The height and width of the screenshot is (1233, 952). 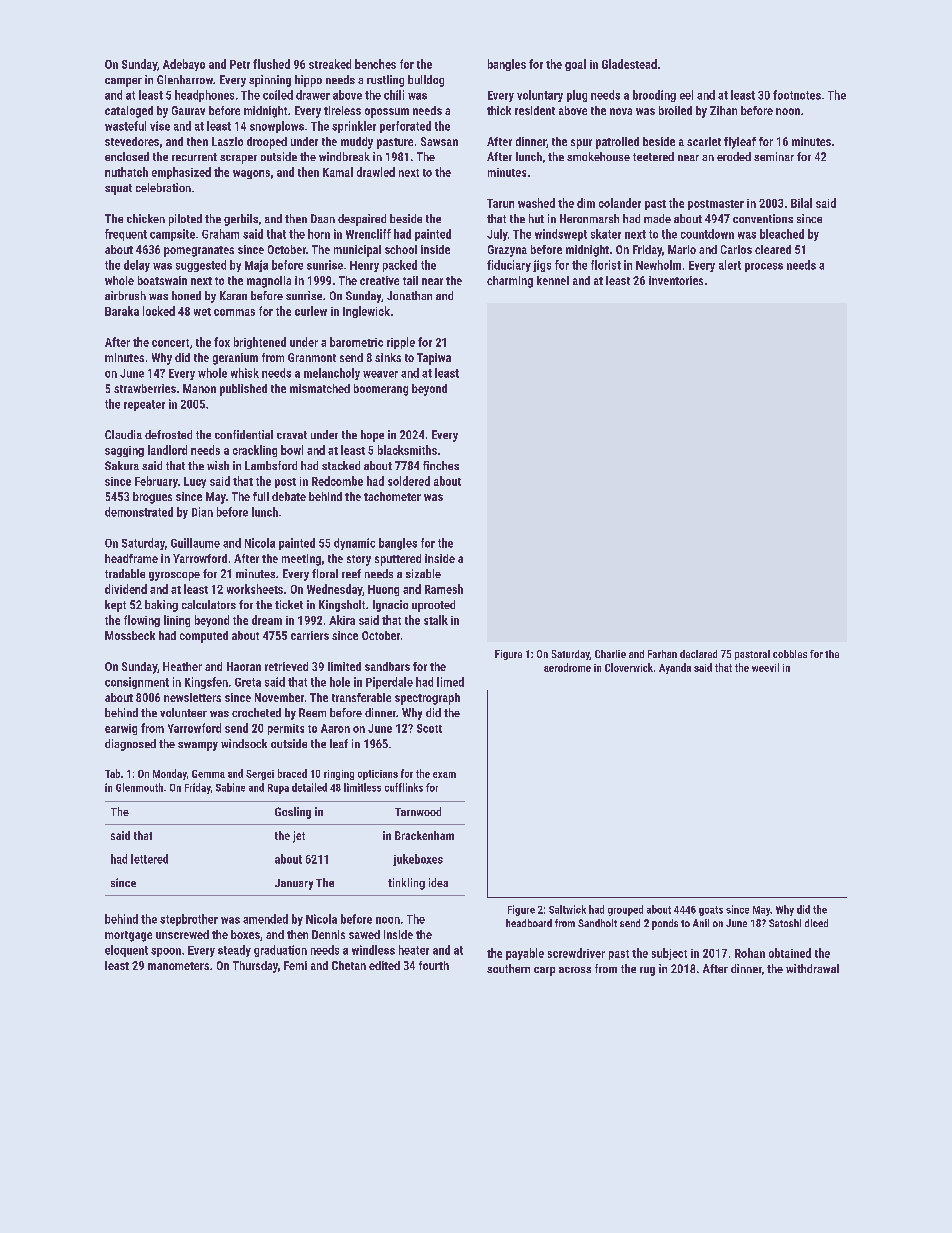 I want to click on benches, so click(x=375, y=64).
